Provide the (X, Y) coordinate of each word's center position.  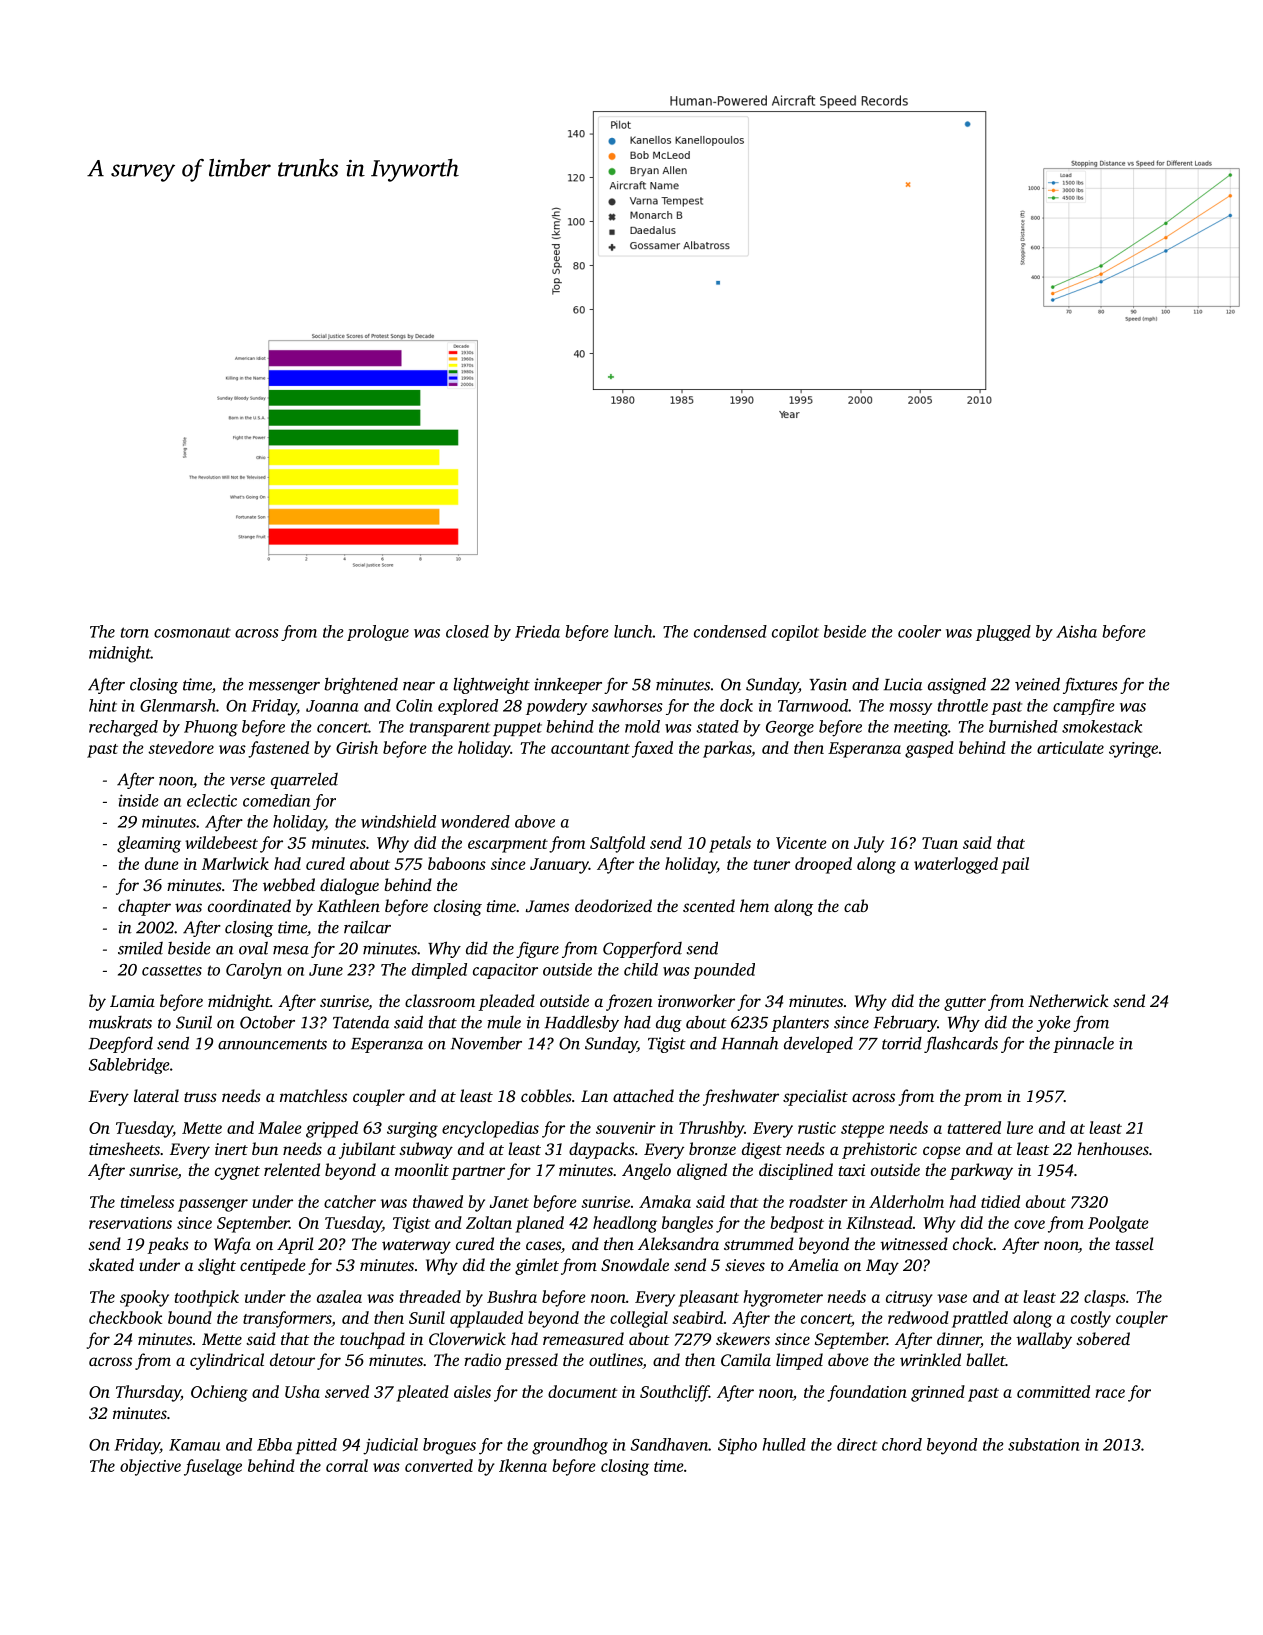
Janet (509, 1202)
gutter (965, 1004)
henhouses (1113, 1148)
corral (347, 1465)
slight (217, 1266)
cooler (919, 631)
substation (1043, 1444)
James (547, 906)
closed (467, 631)
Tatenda (361, 1022)
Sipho (737, 1446)
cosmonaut (192, 633)
